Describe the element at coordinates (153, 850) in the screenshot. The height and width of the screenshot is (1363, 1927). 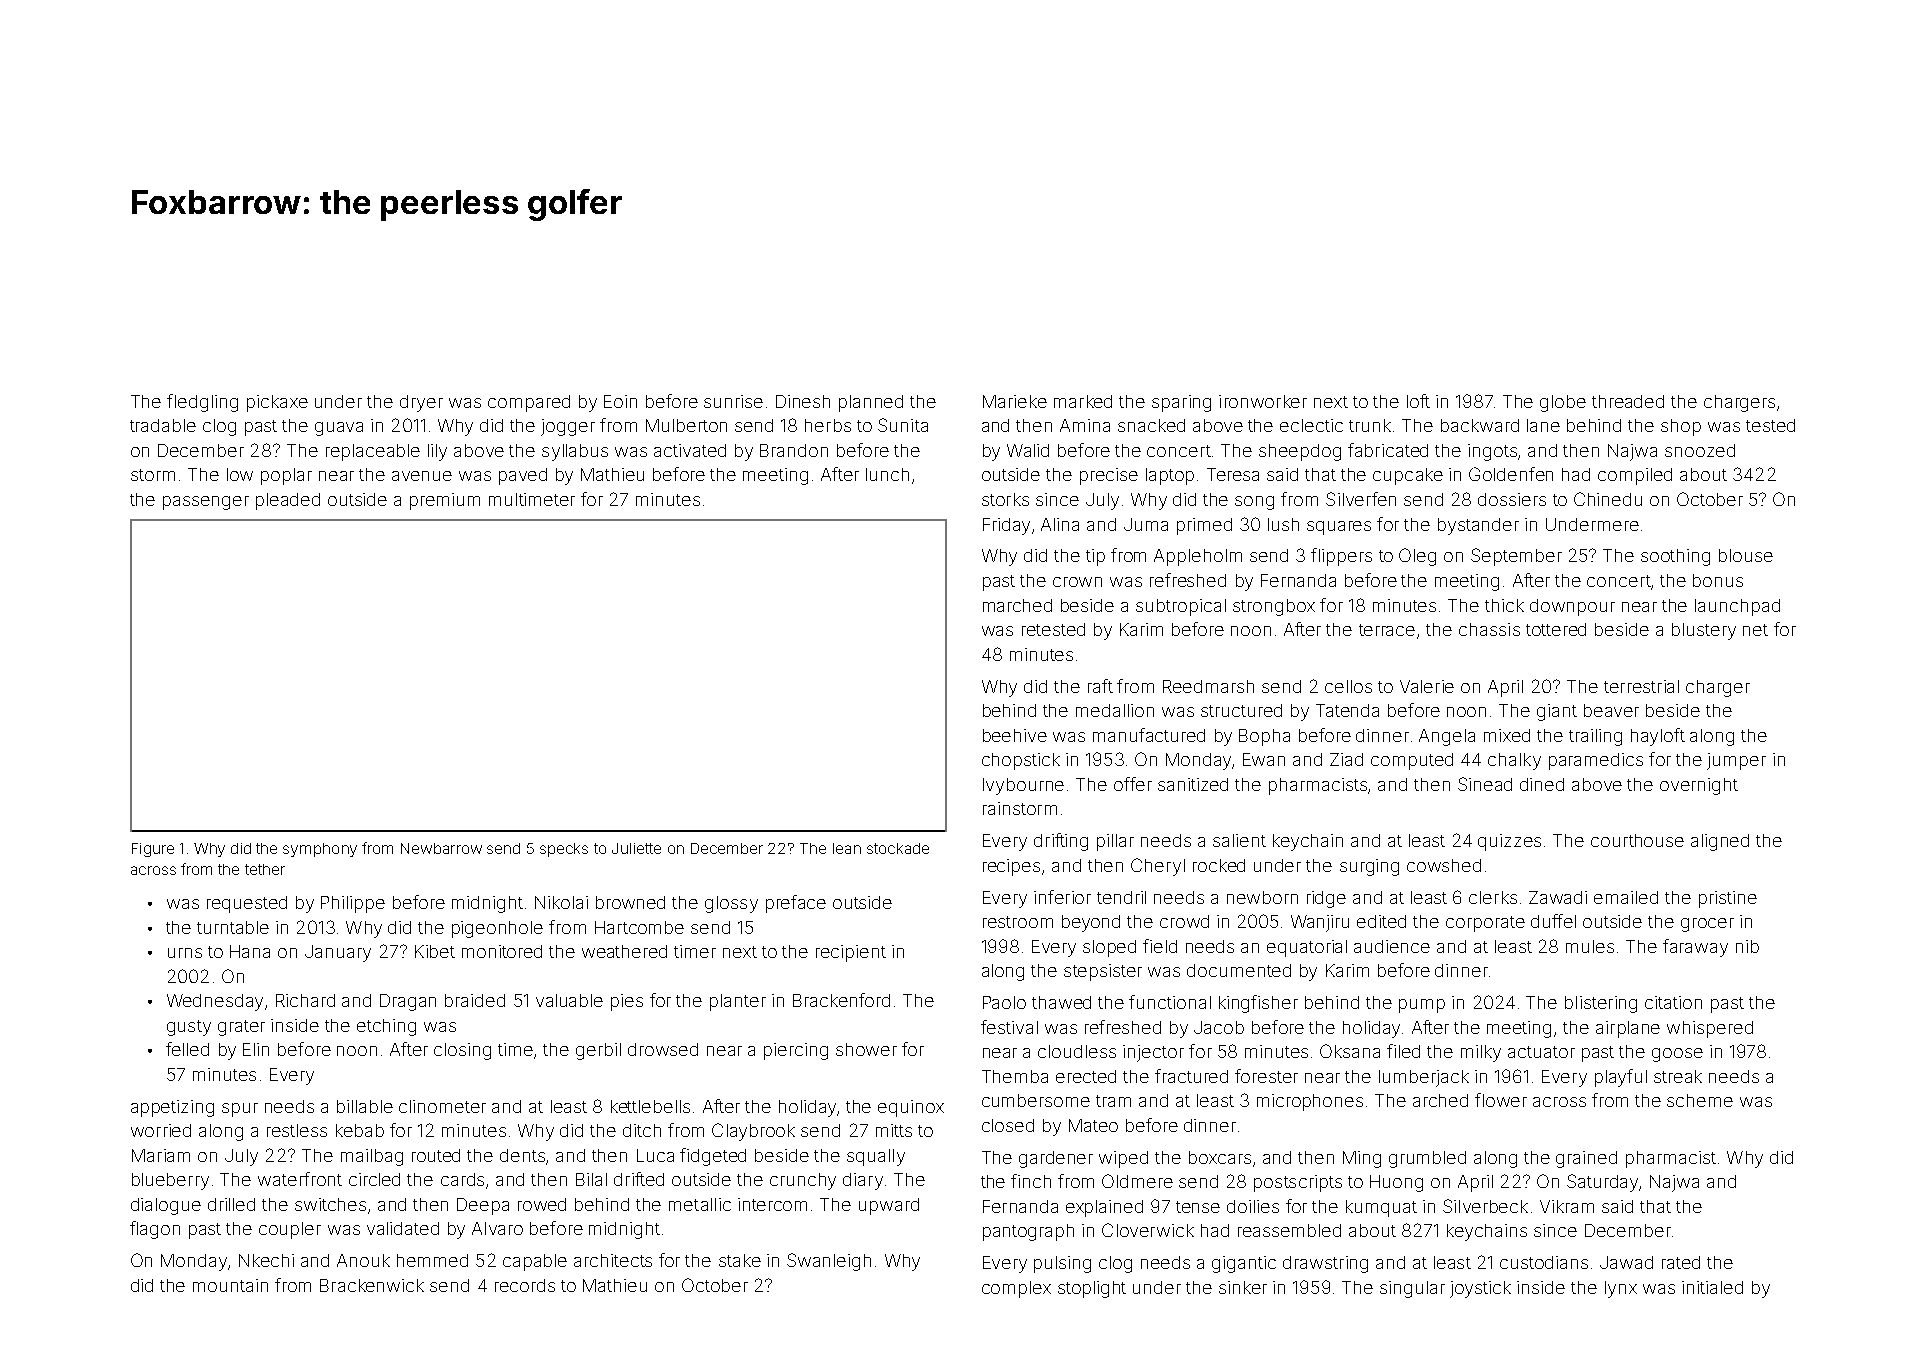
I see `Figure` at that location.
